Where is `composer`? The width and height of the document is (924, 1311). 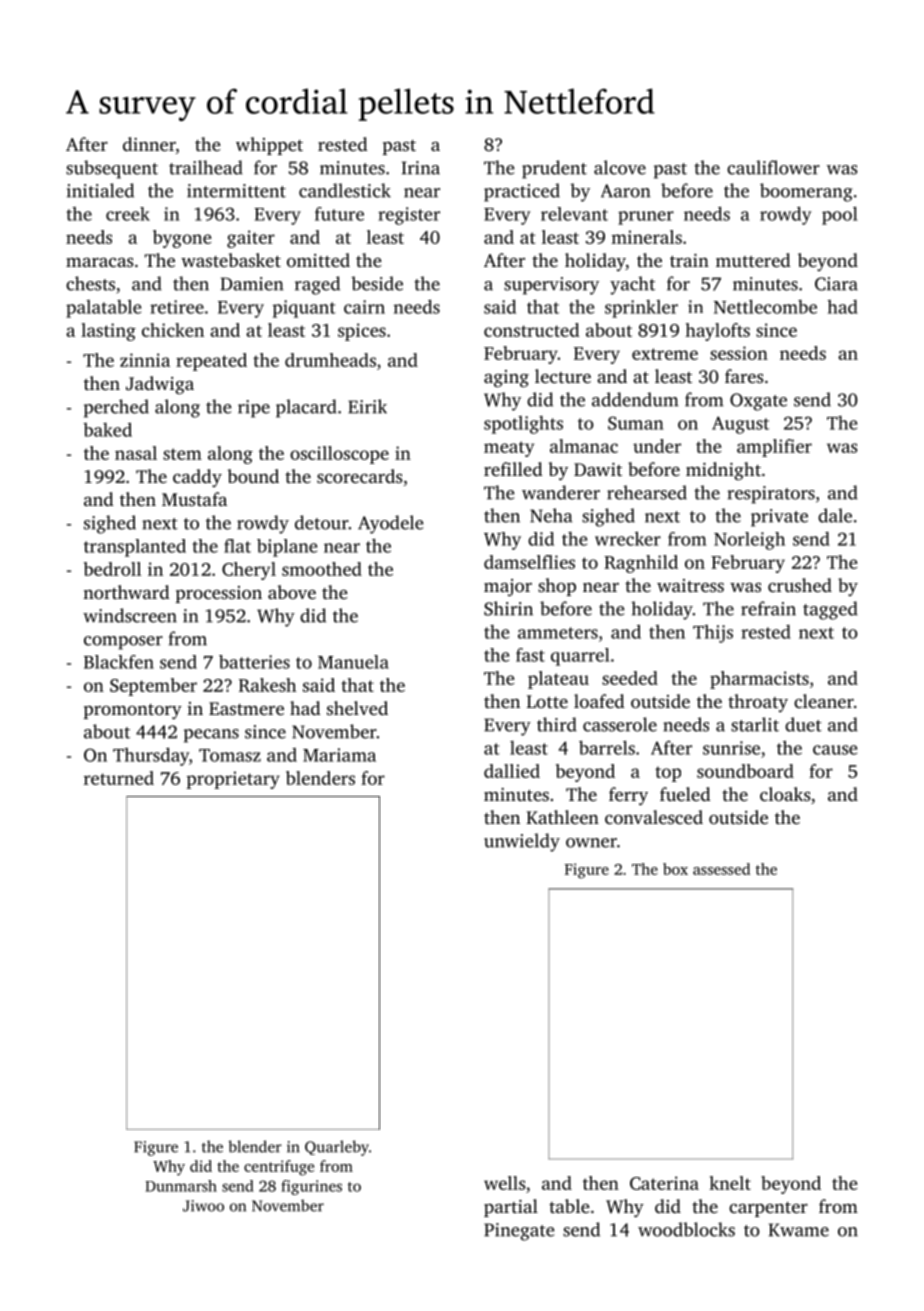 composer is located at coordinates (123, 643).
